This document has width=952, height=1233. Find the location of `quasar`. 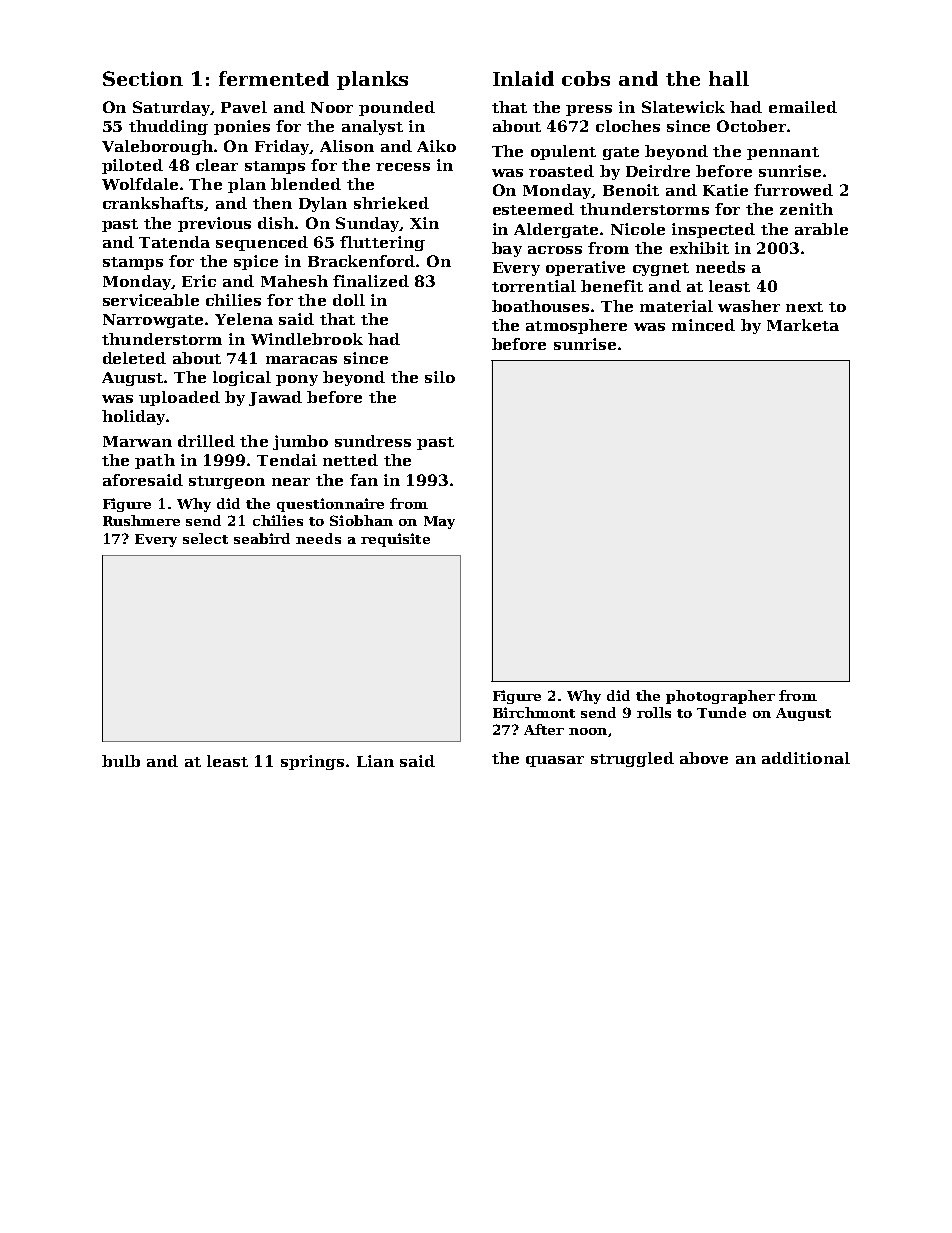

quasar is located at coordinates (555, 761).
